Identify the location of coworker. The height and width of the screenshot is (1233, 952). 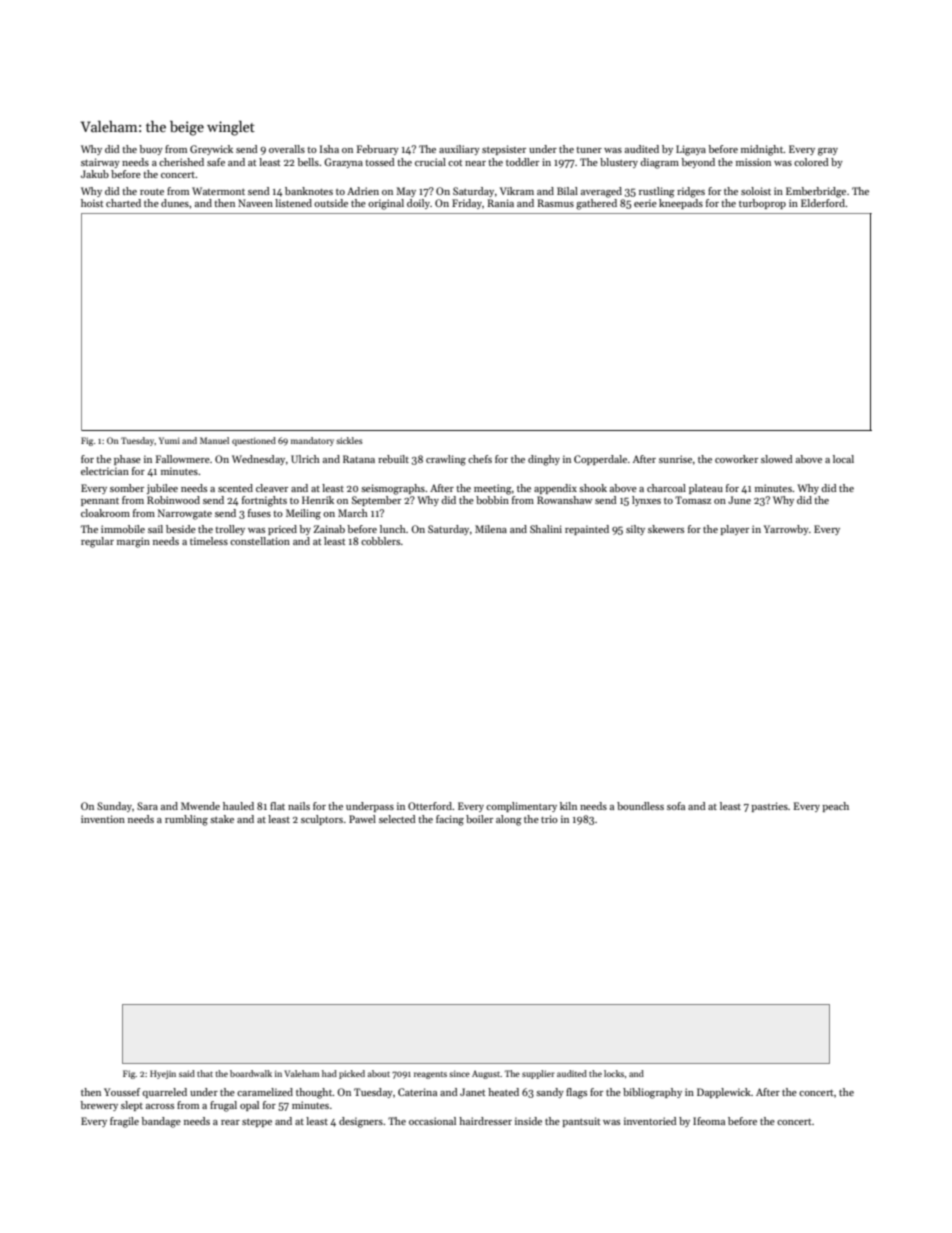
(736, 459).
